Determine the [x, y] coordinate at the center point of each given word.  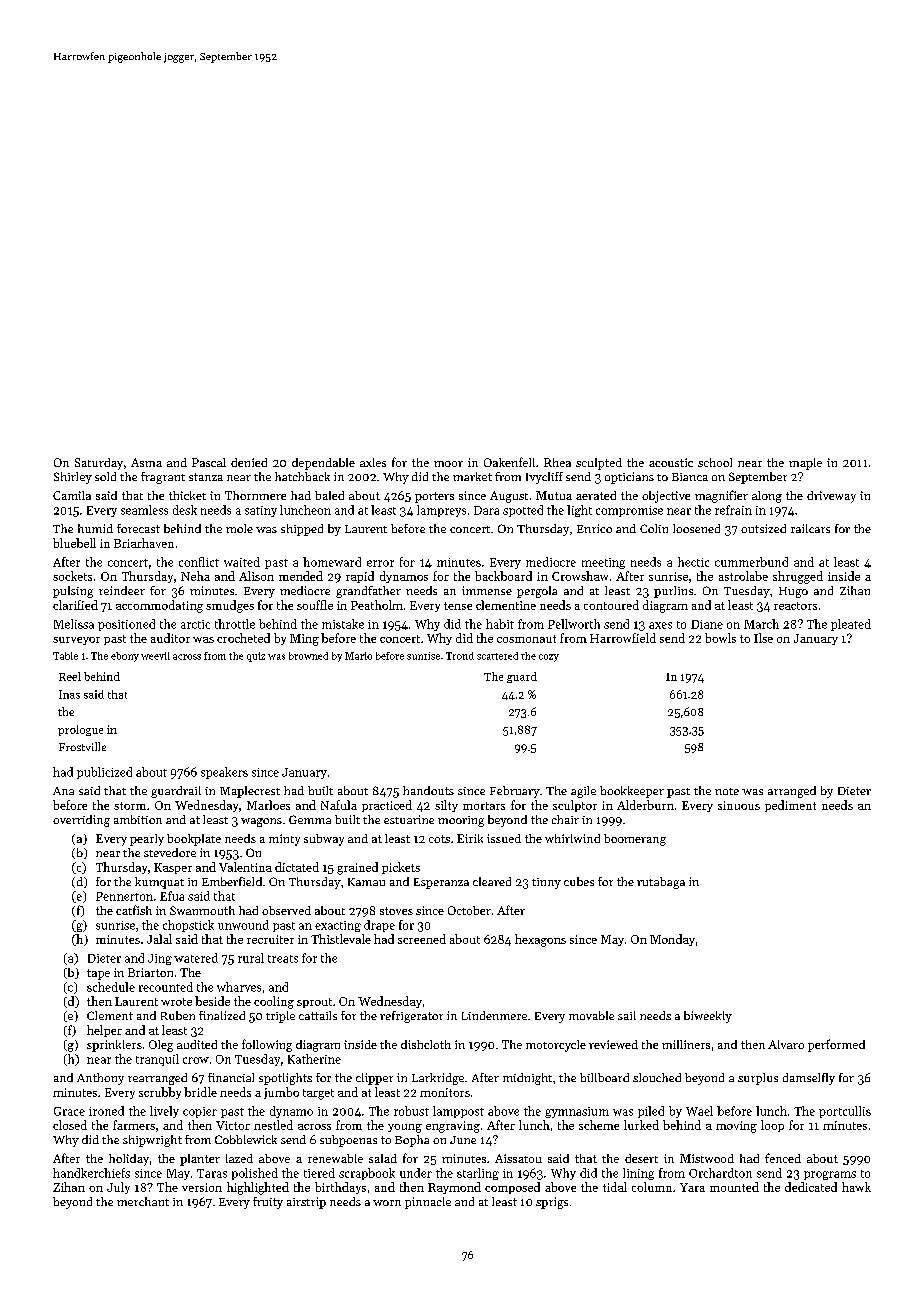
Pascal [209, 462]
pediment [790, 806]
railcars [810, 528]
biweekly [708, 1017]
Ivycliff [544, 478]
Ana [63, 791]
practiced [387, 806]
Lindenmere [494, 1015]
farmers [134, 1125]
